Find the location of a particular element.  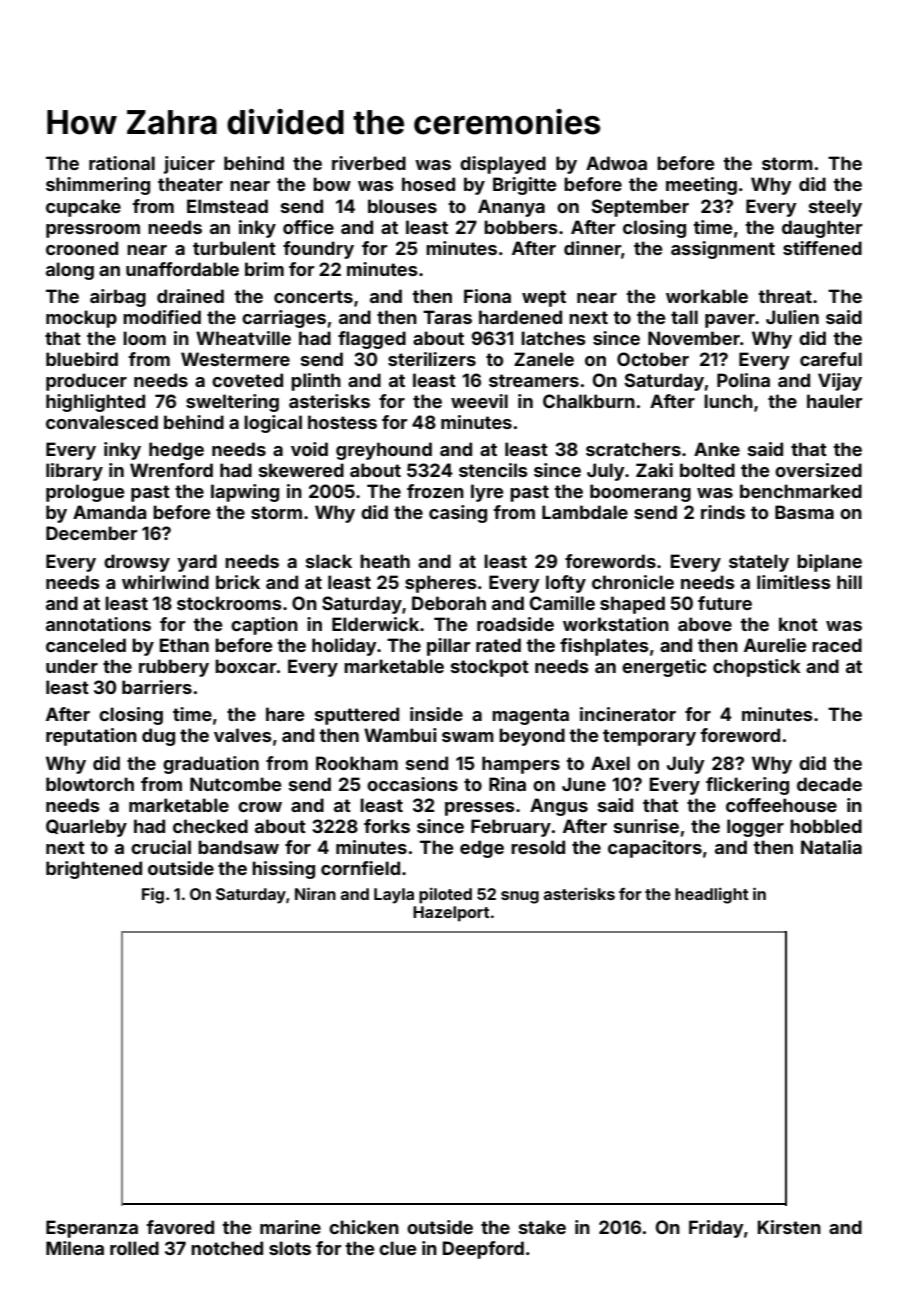

Kirsten is located at coordinates (789, 1227).
